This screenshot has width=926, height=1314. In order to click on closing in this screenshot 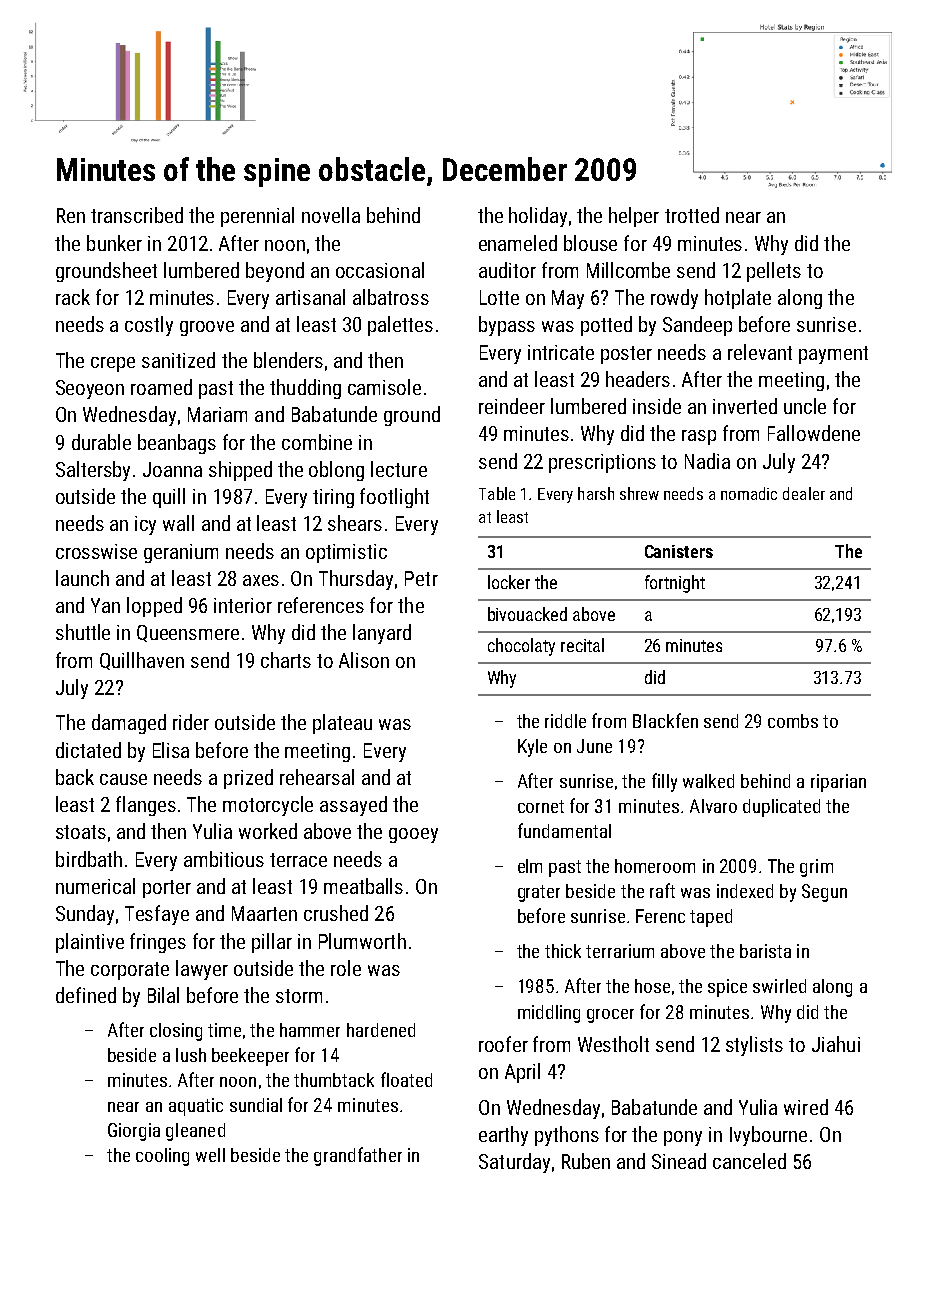, I will do `click(176, 1032)`.
